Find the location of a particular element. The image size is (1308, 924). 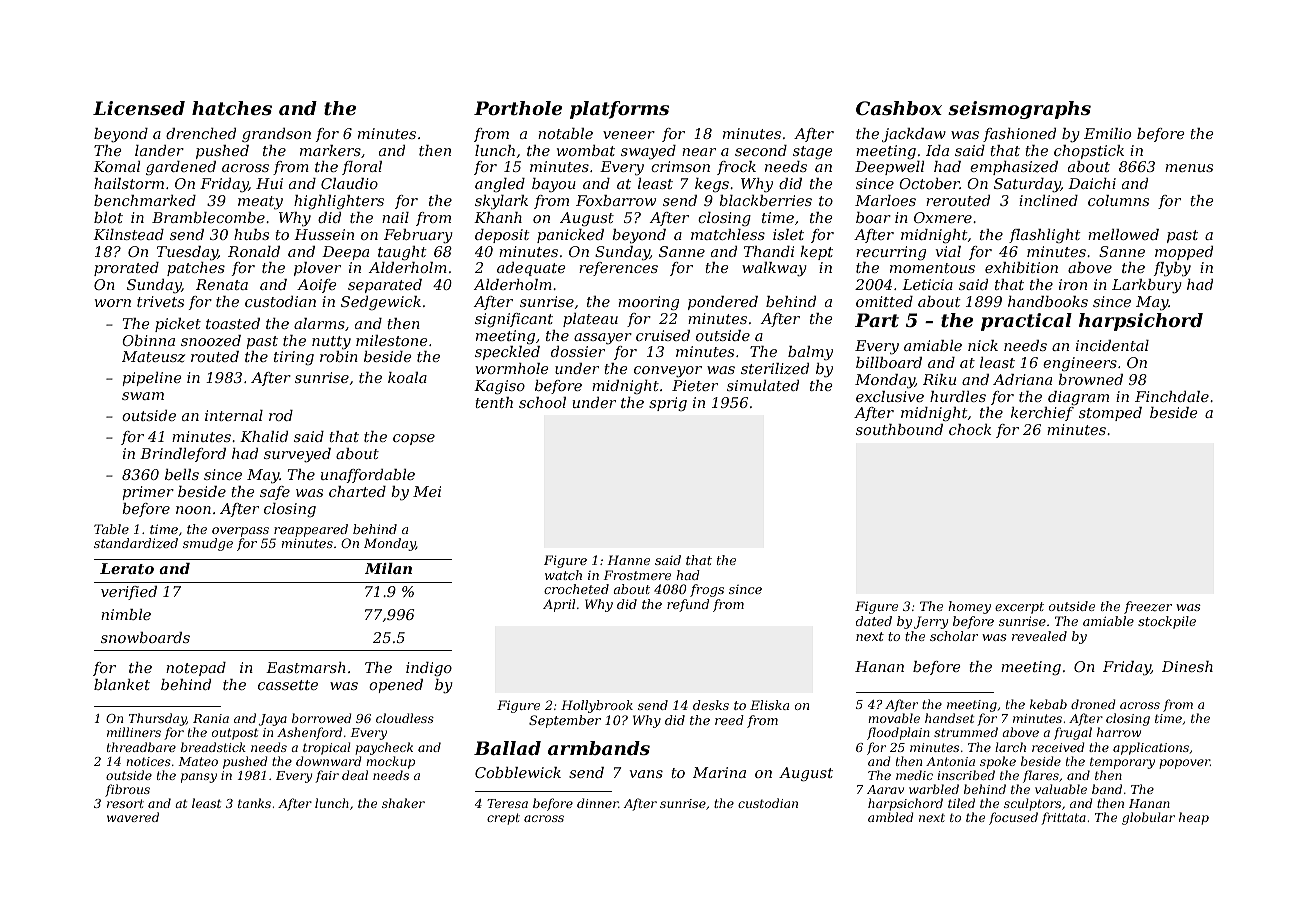

Mei is located at coordinates (427, 491).
